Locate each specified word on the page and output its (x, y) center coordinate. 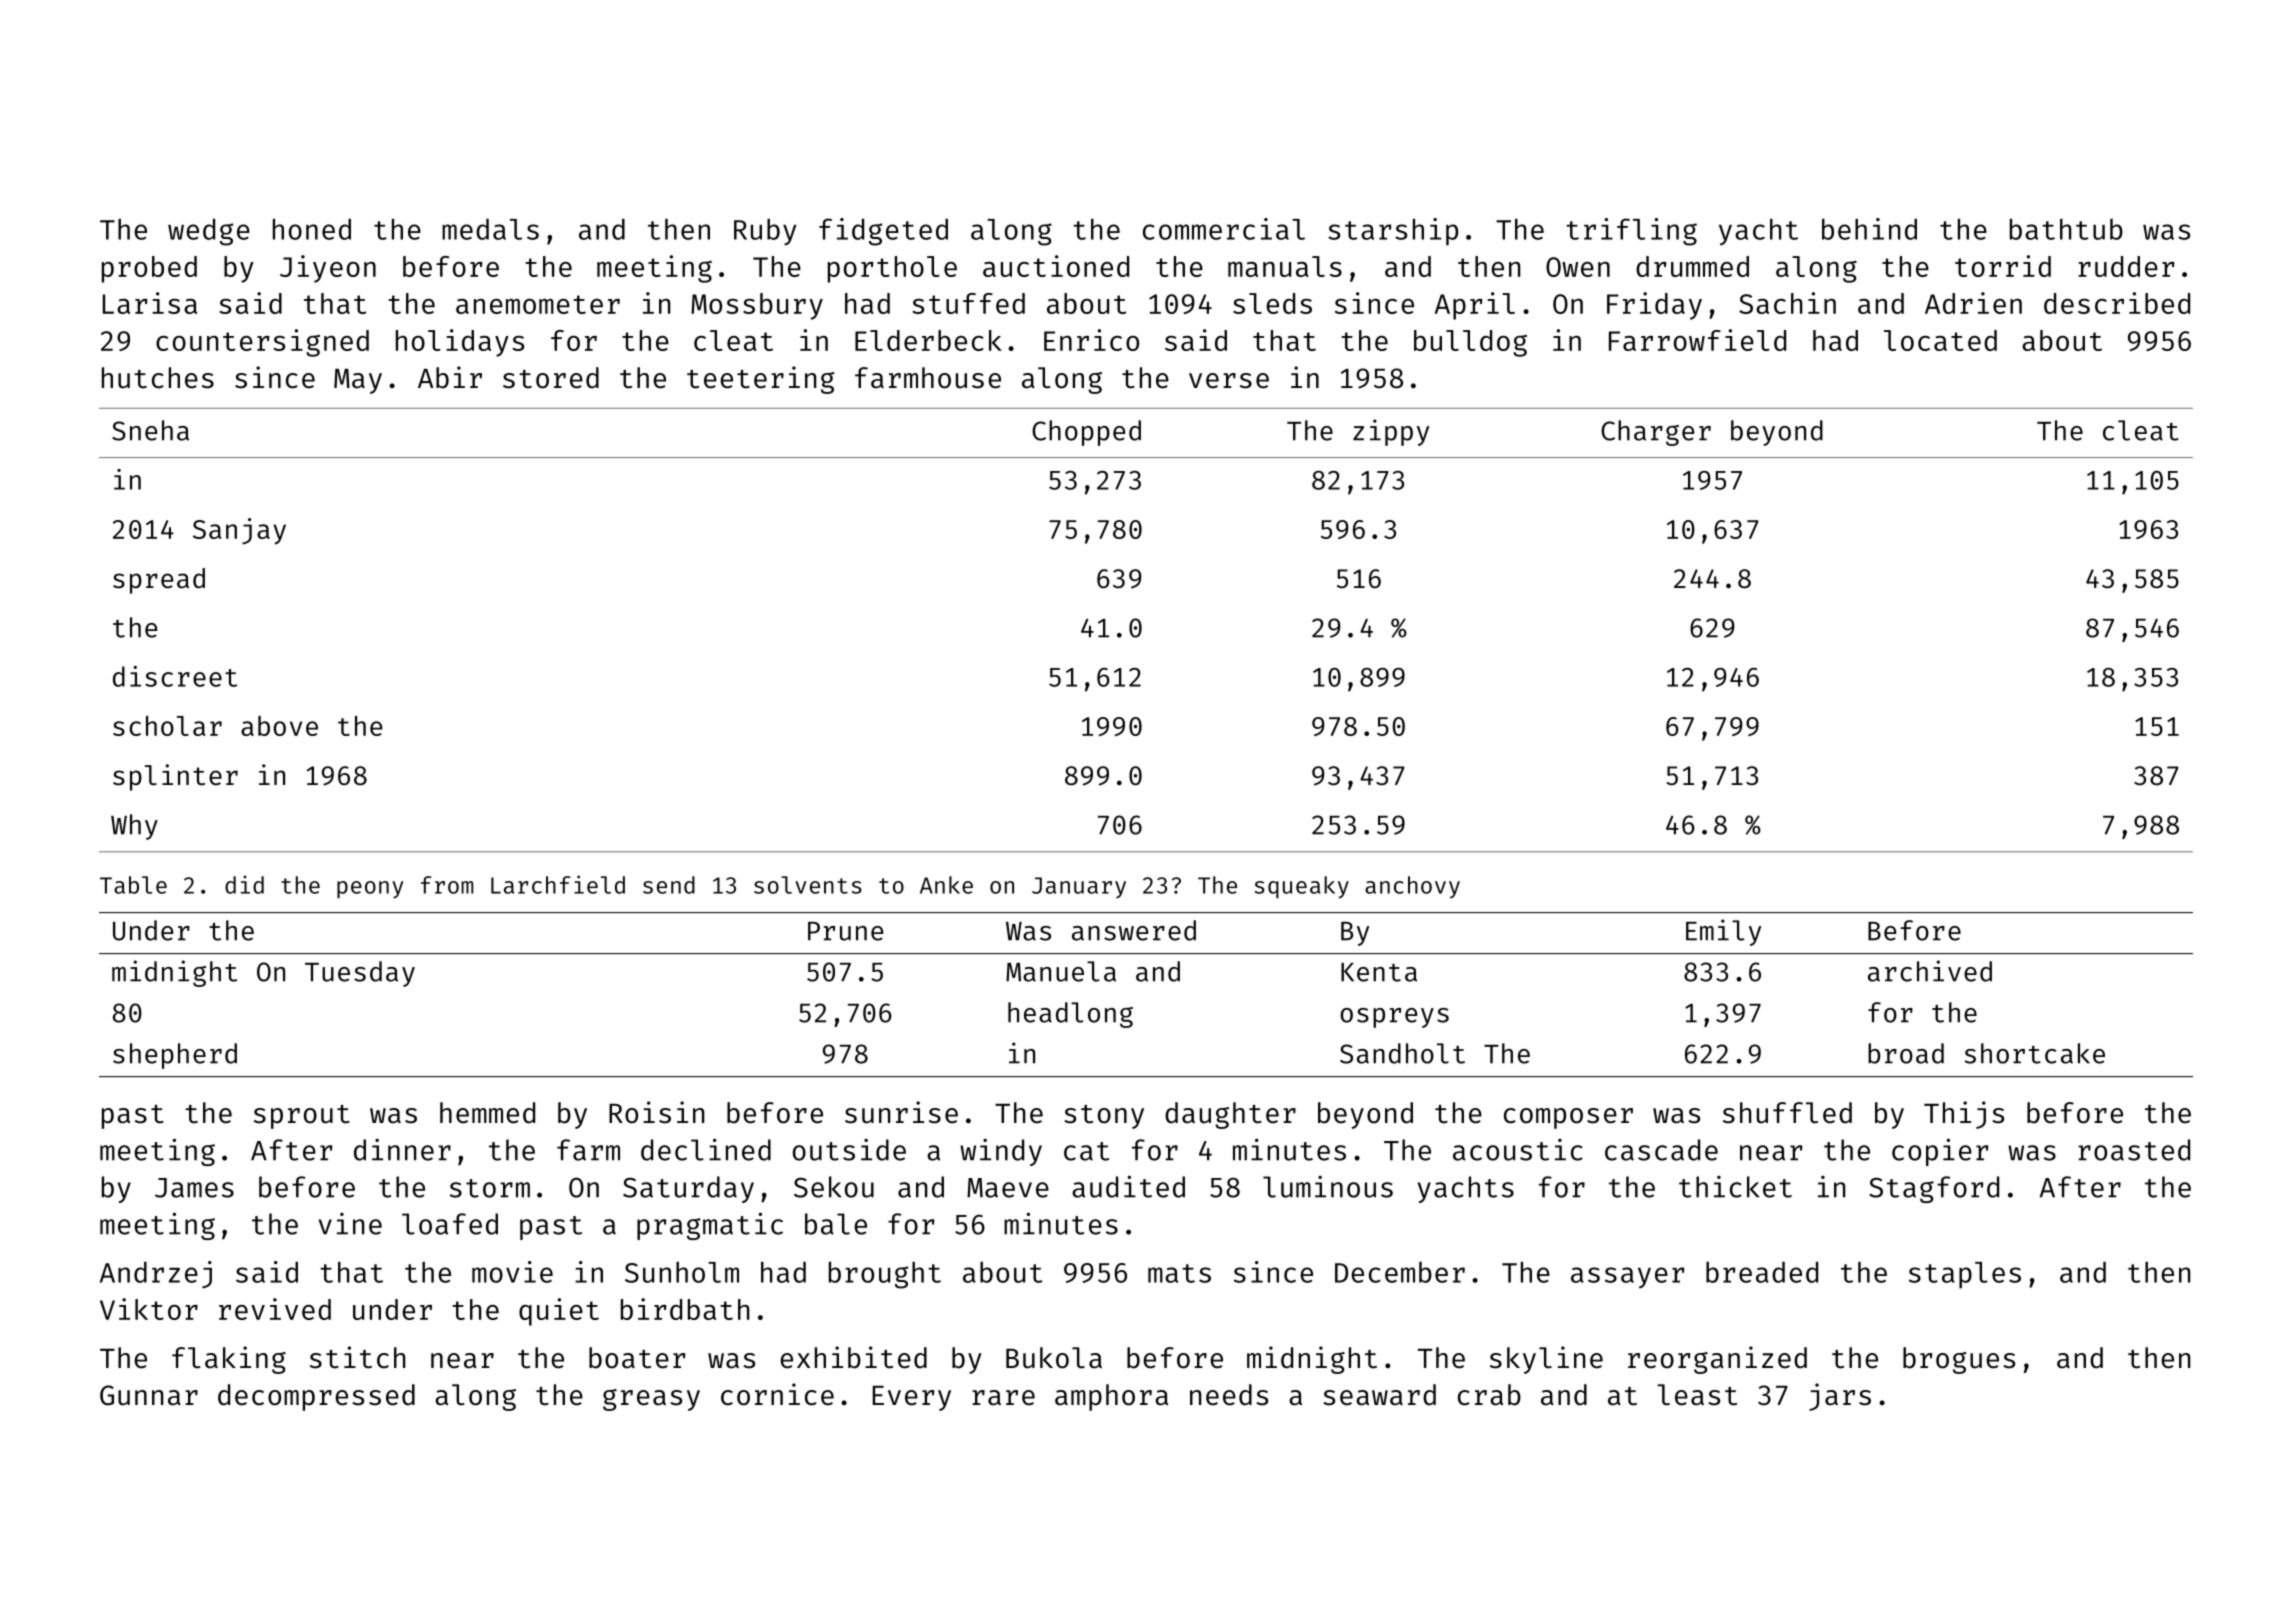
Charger (1656, 433)
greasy (651, 1400)
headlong (1070, 1015)
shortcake (2034, 1053)
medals (490, 229)
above (279, 726)
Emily (1723, 932)
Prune (845, 931)
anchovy (1412, 887)
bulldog (1470, 343)
